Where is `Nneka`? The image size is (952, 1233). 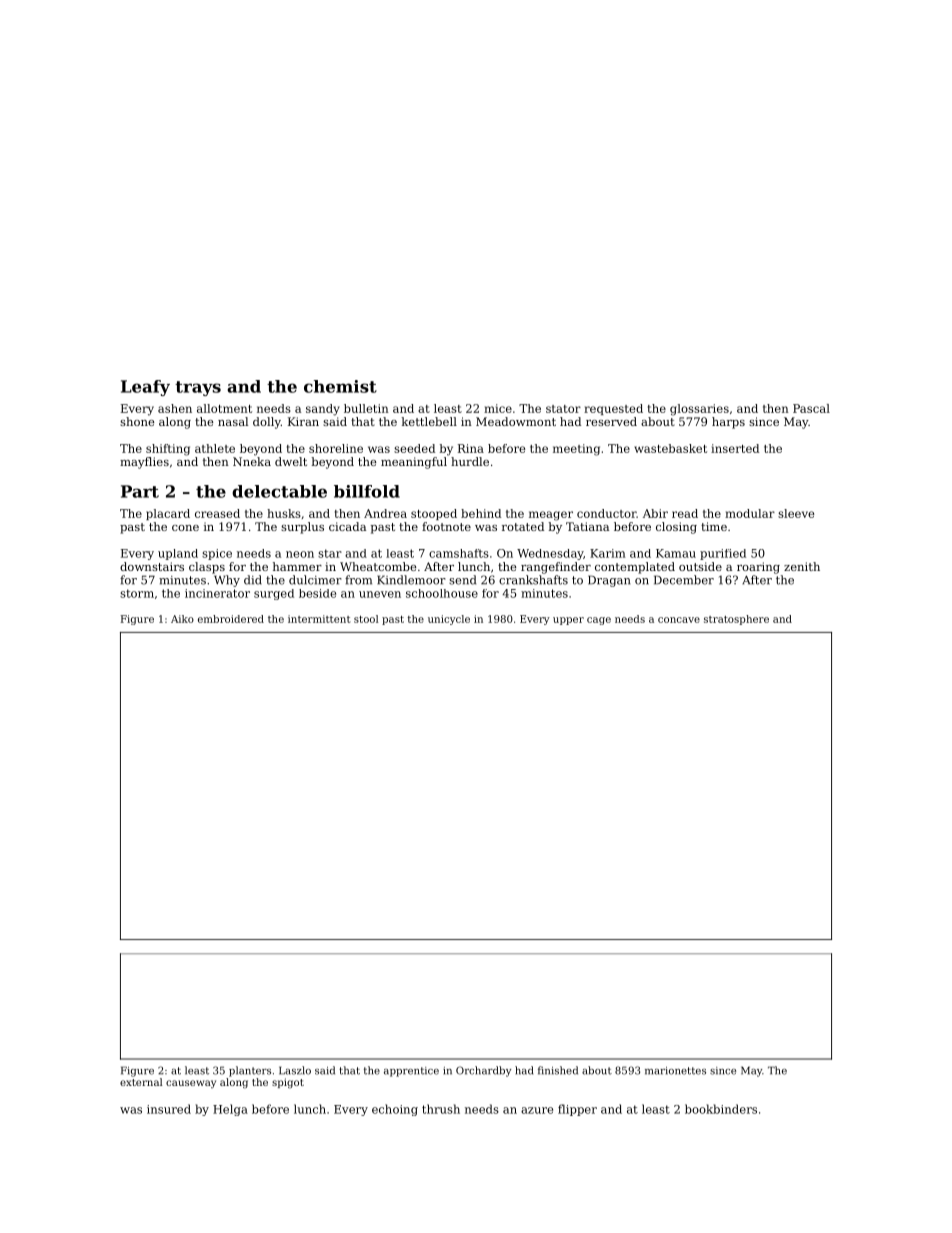
Nneka is located at coordinates (252, 461).
